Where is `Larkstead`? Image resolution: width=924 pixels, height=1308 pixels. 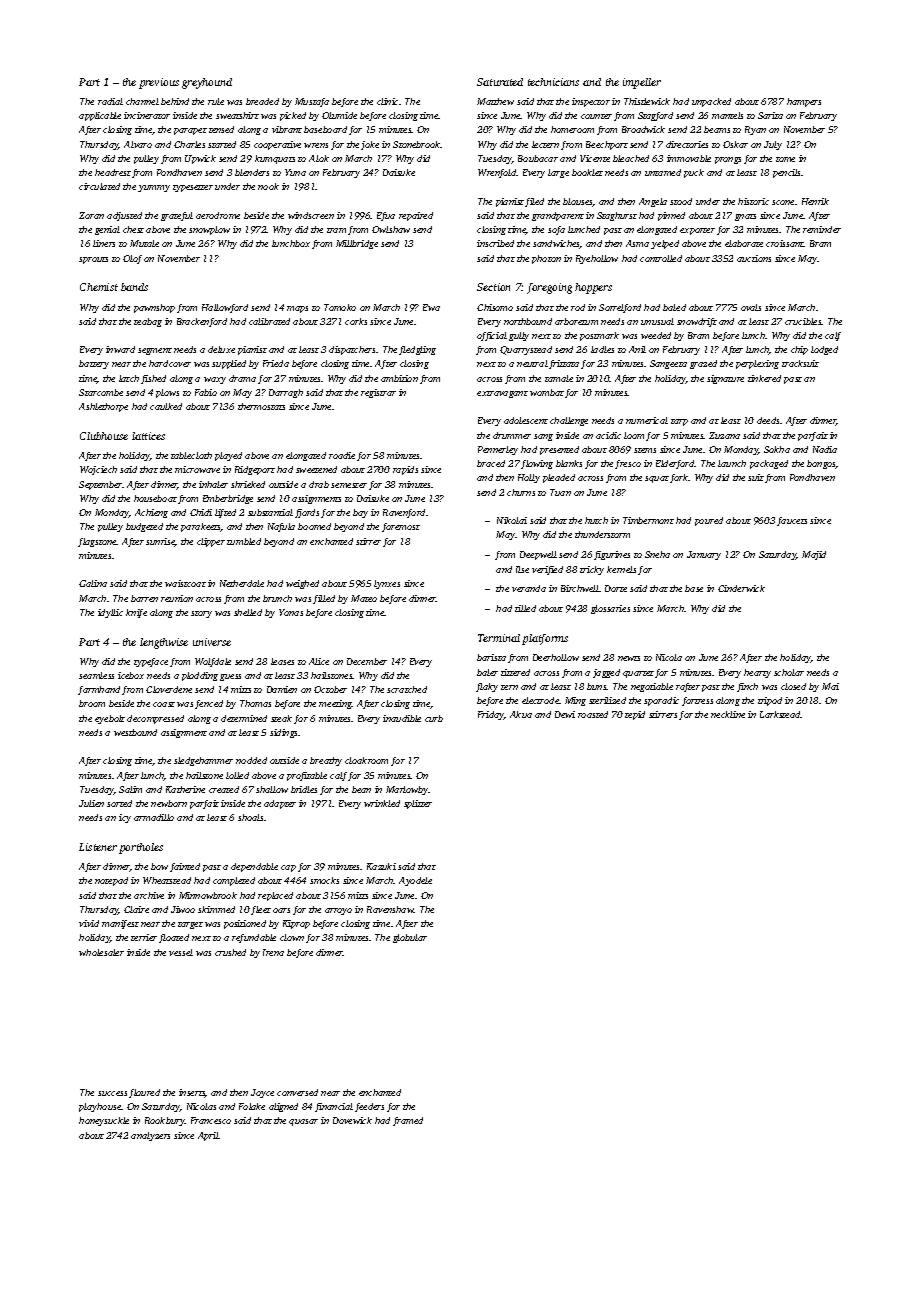 Larkstead is located at coordinates (780, 714).
